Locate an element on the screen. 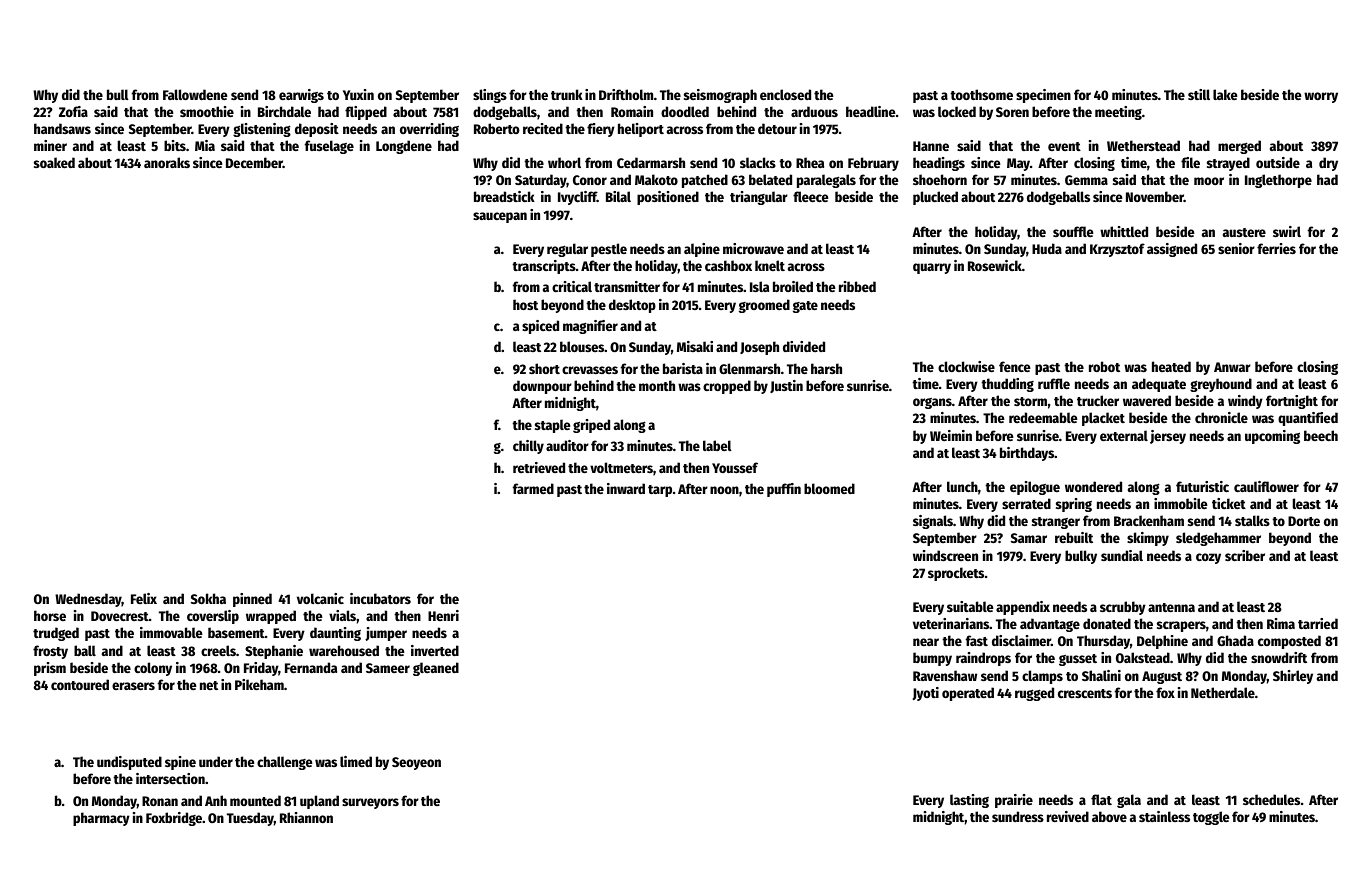 The image size is (1372, 887). host is located at coordinates (525, 304).
